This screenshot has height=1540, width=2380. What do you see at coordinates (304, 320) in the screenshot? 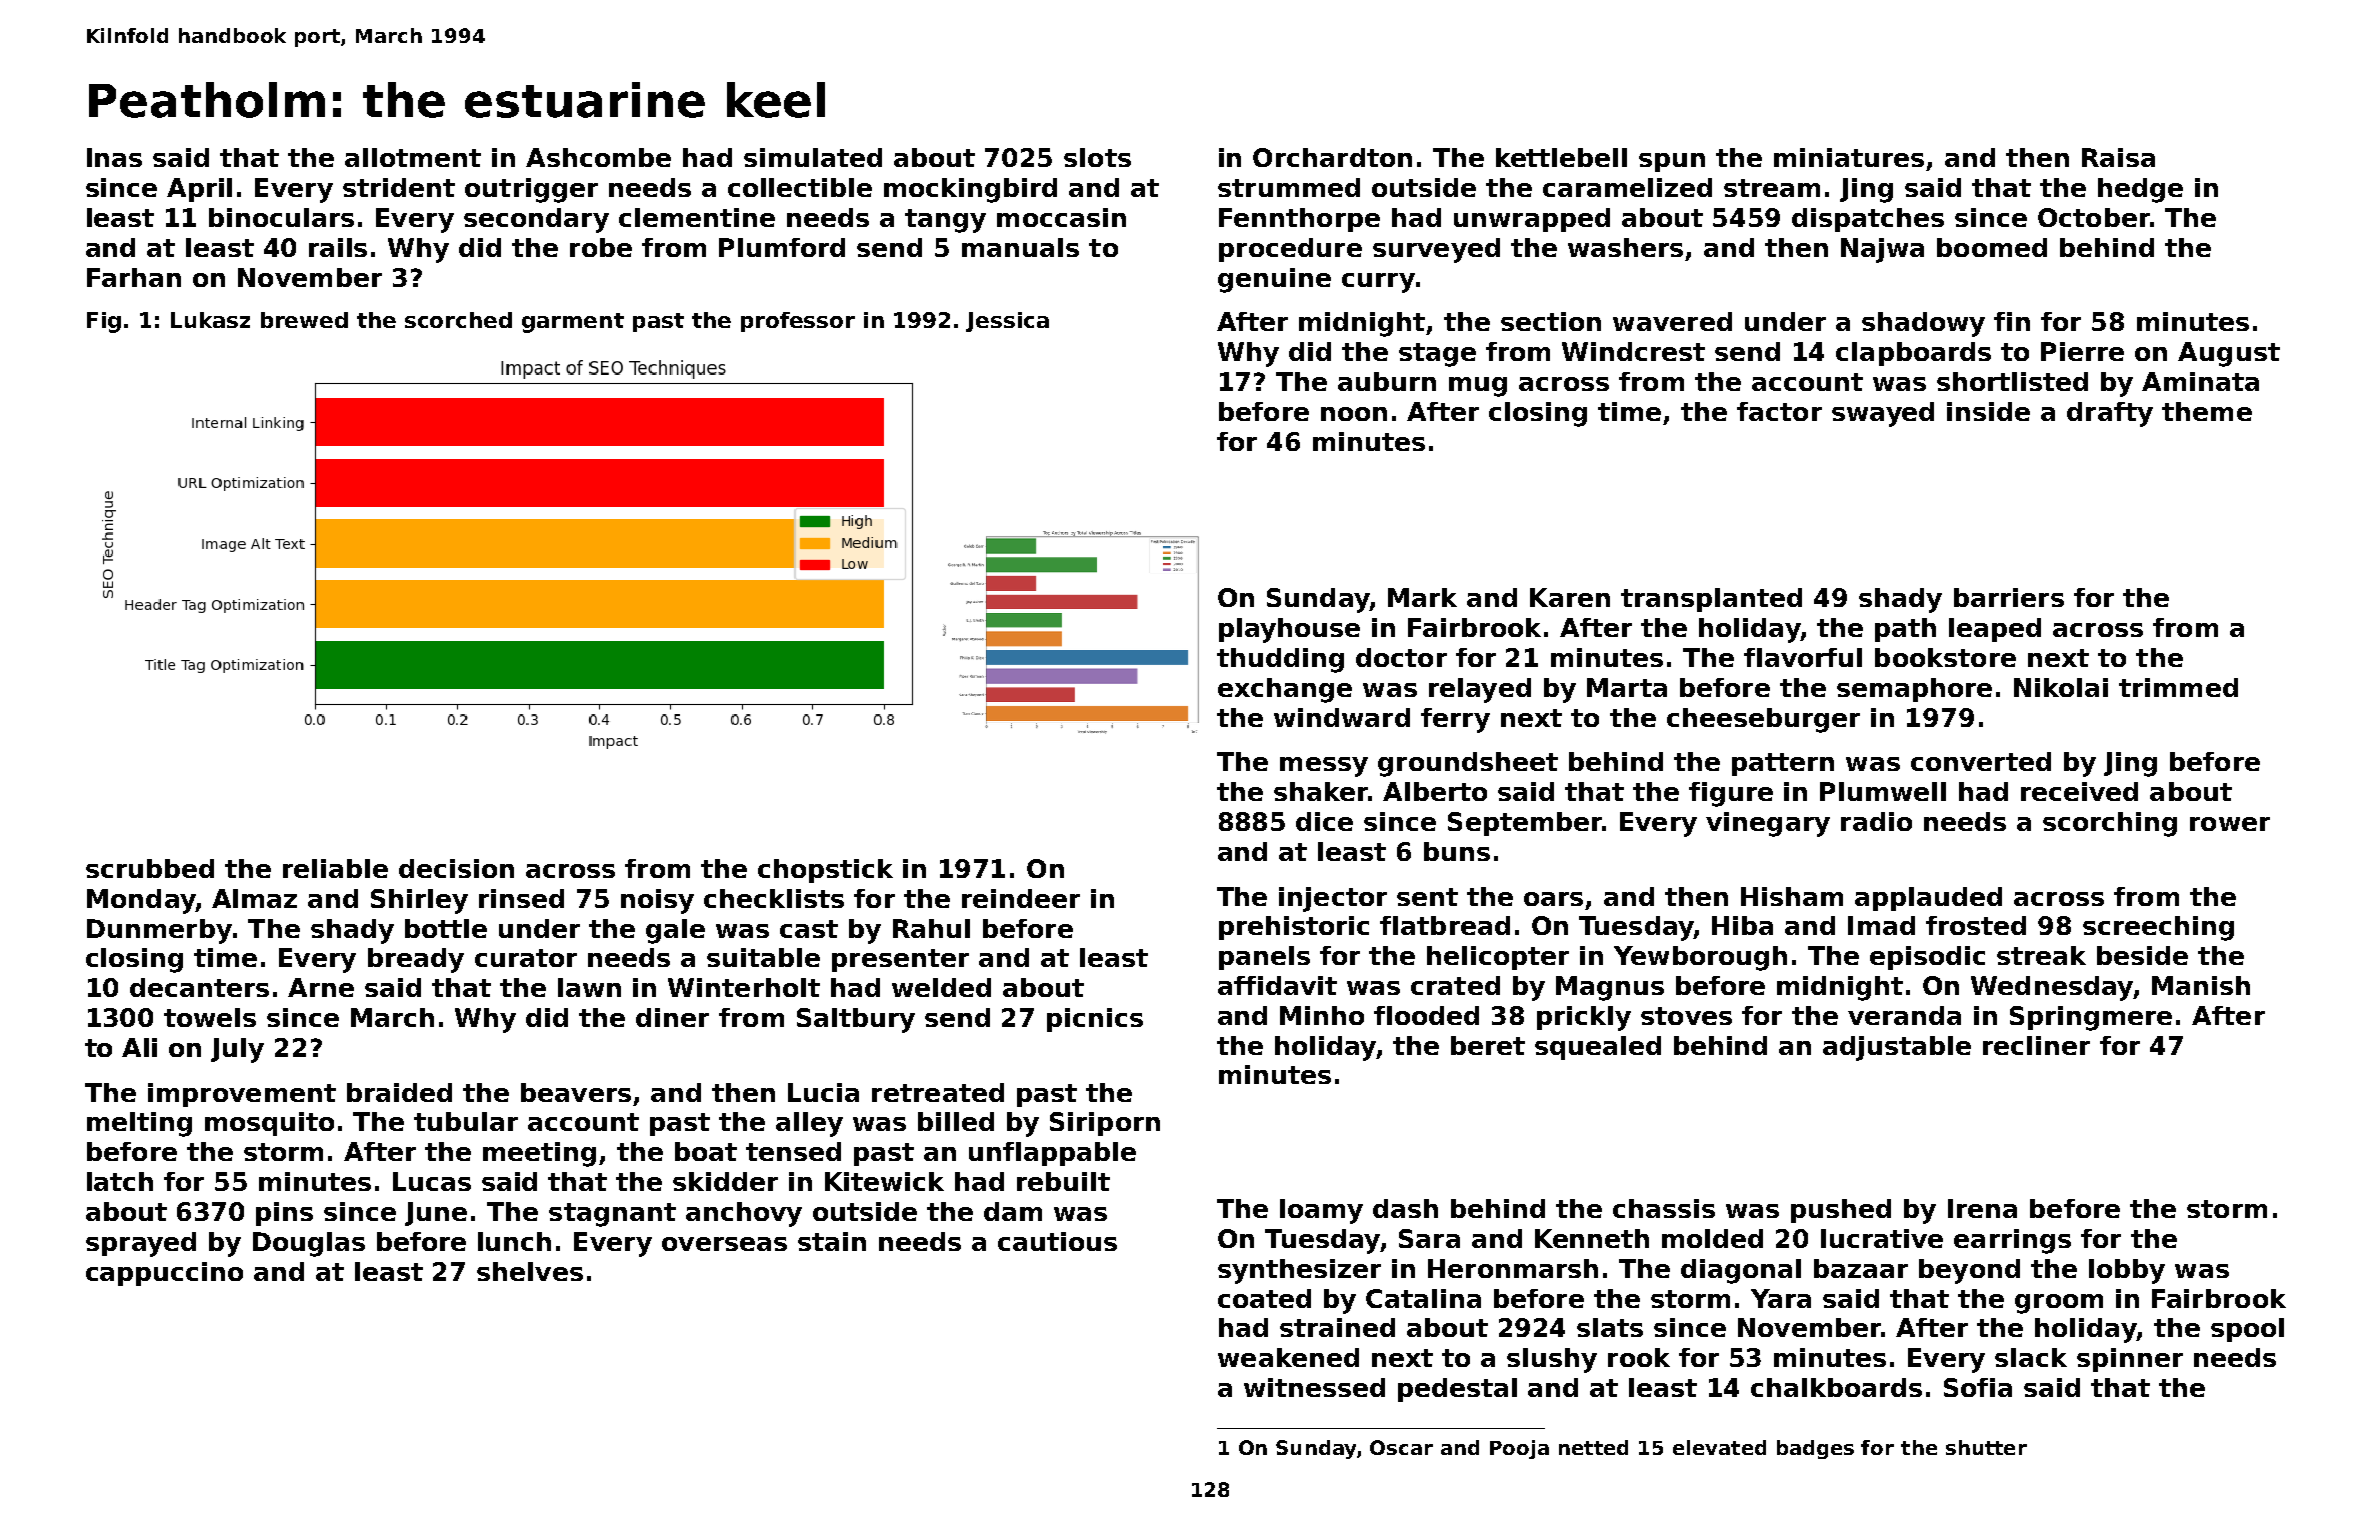
I see `brewed` at bounding box center [304, 320].
